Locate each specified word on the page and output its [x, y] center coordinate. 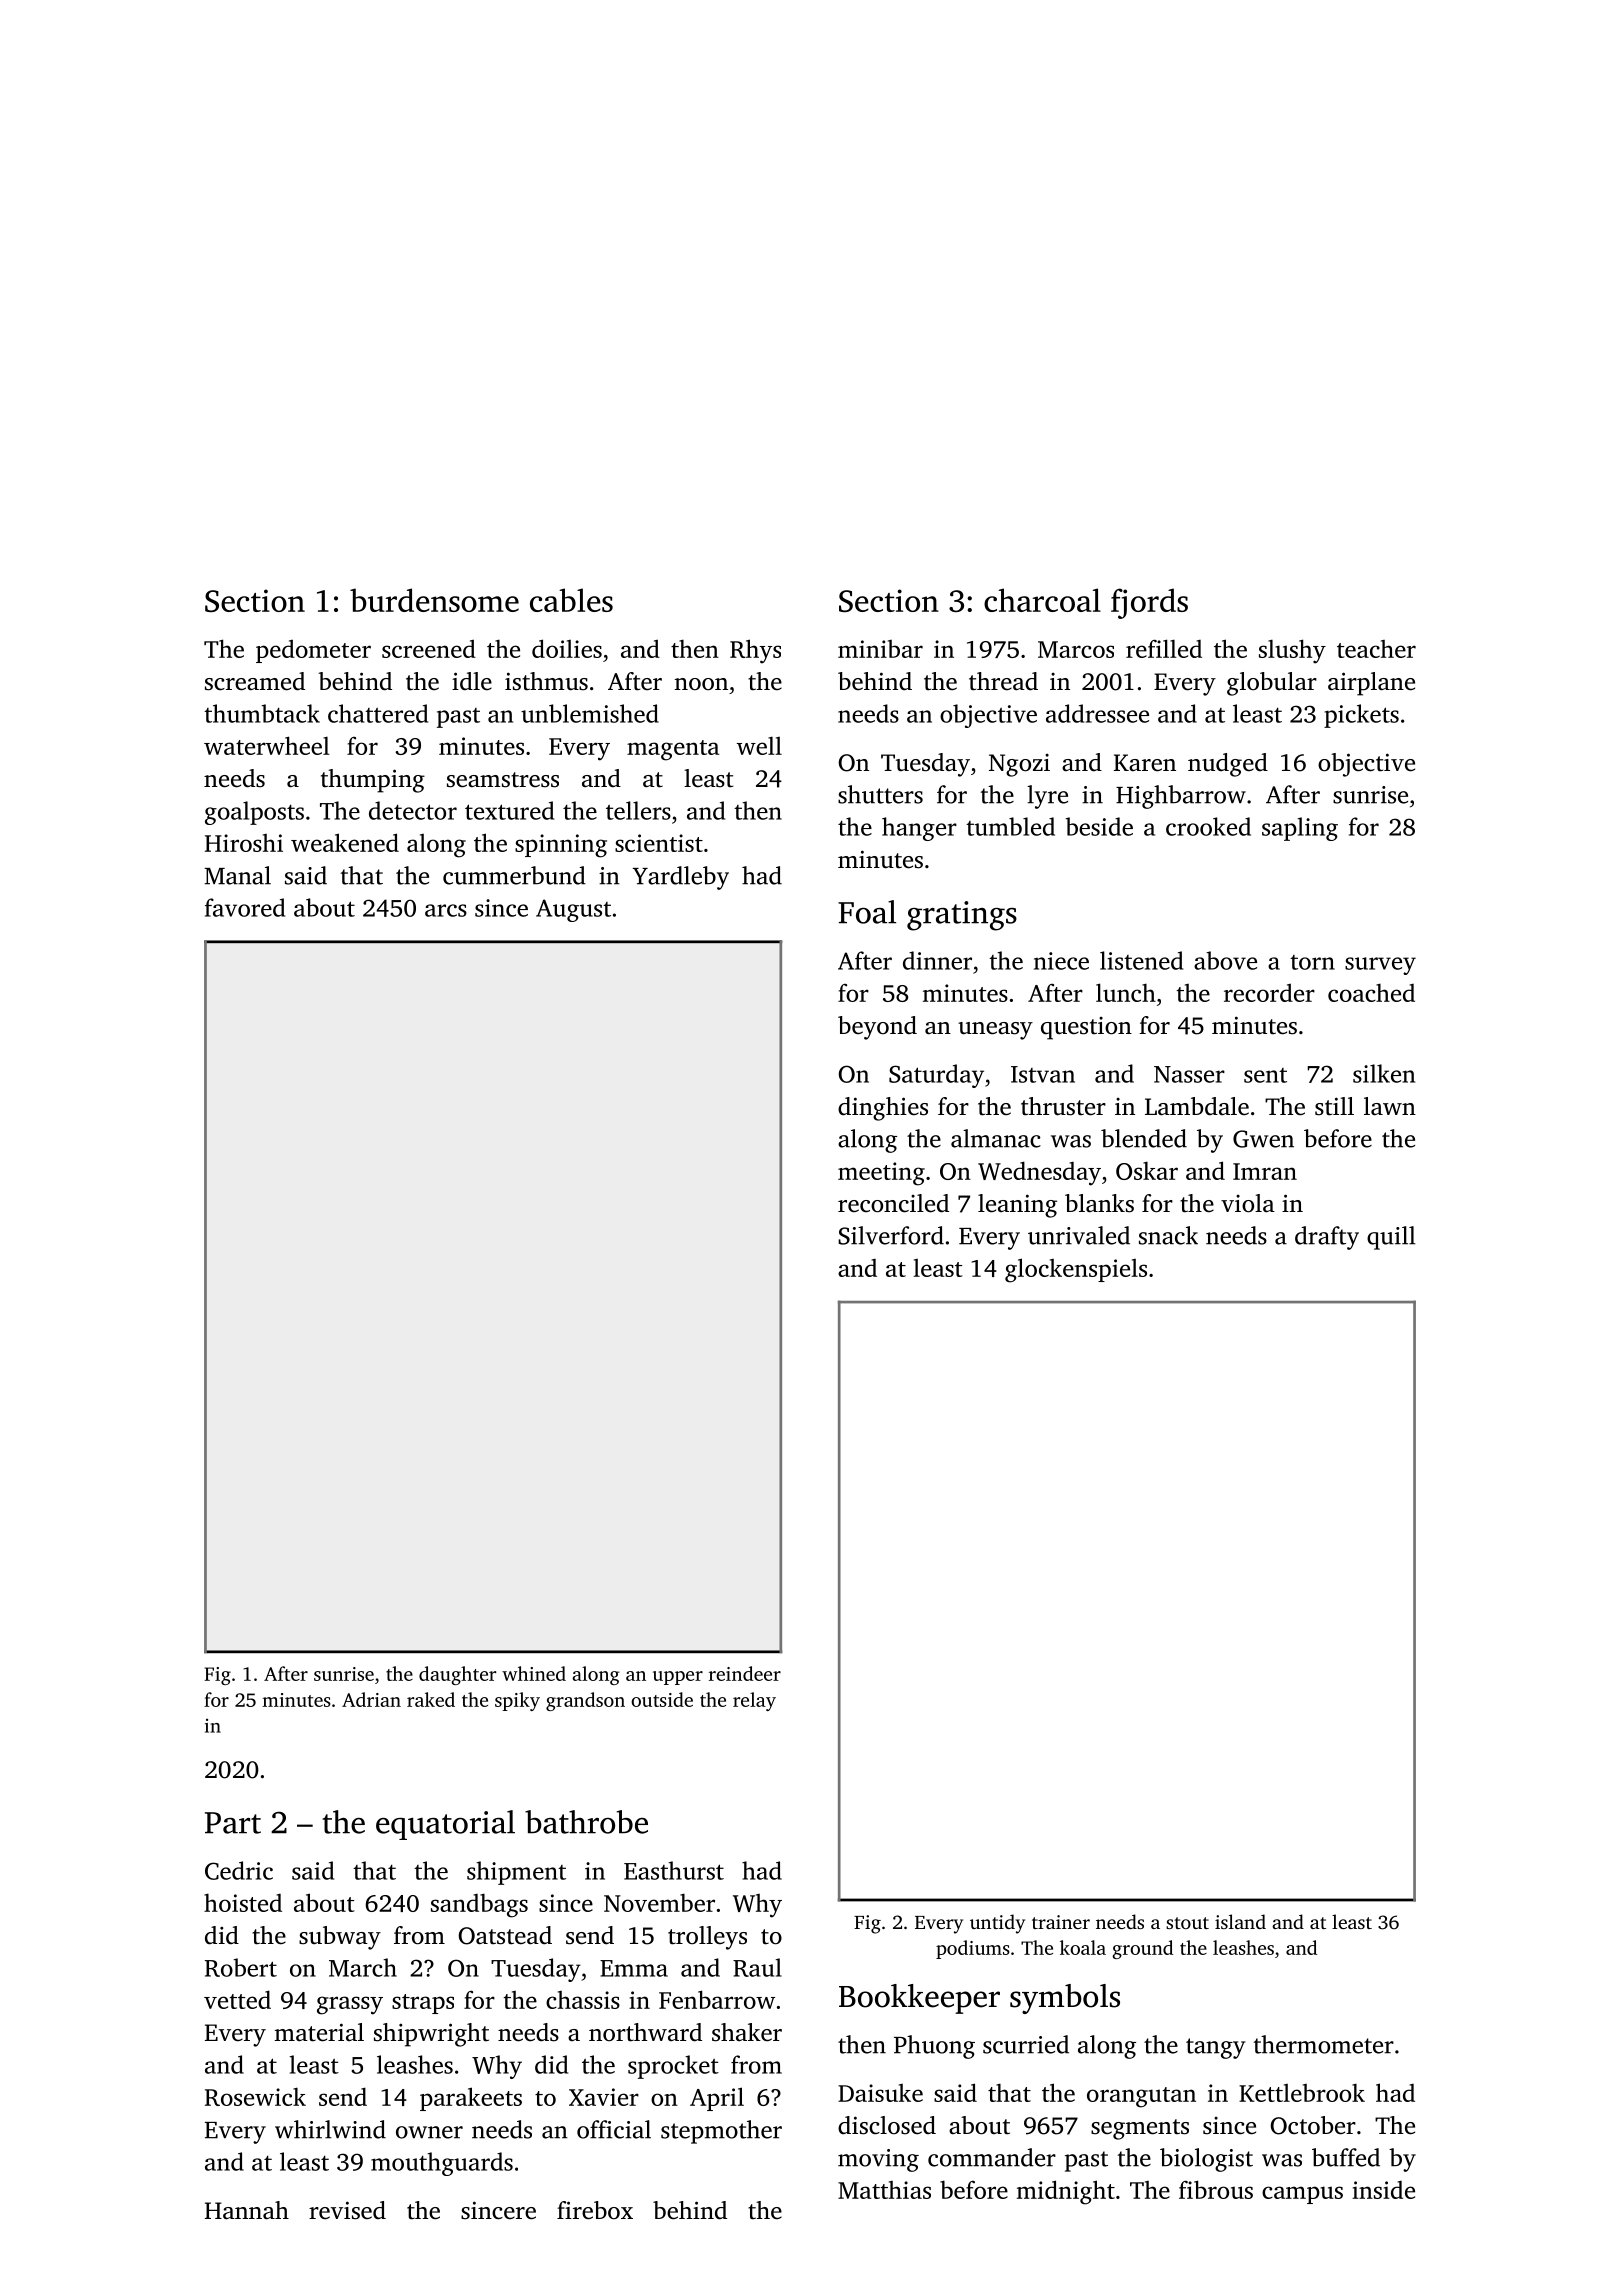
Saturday [936, 1076]
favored [245, 907]
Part [233, 1823]
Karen [1145, 763]
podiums [973, 1949]
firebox [595, 2210]
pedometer [313, 651]
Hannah [247, 2210]
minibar [880, 649]
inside [1383, 2190]
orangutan [1141, 2097]
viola [1248, 1203]
